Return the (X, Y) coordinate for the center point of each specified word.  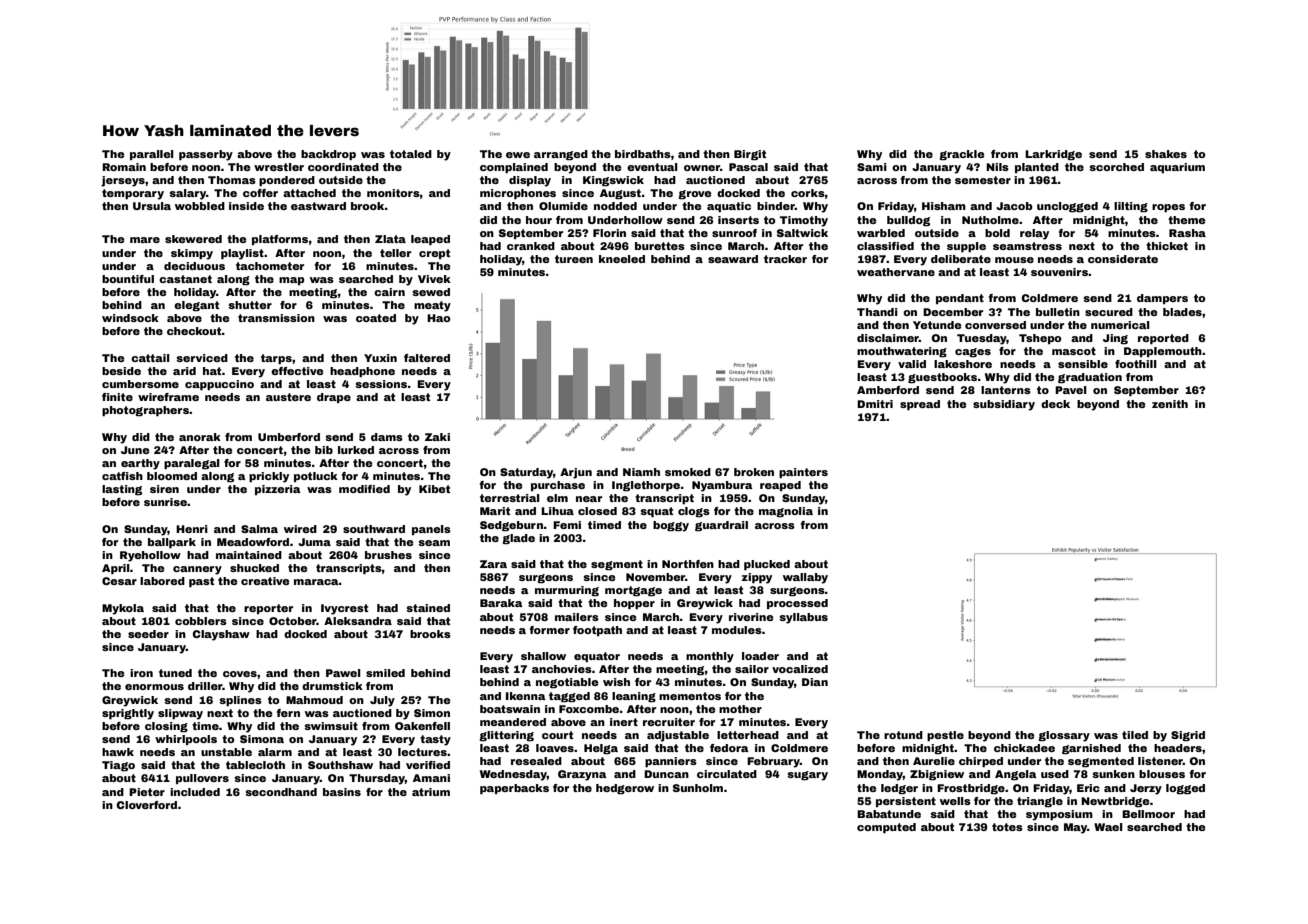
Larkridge (1053, 155)
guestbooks (942, 378)
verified (428, 765)
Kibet (434, 489)
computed (886, 828)
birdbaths (643, 154)
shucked (254, 568)
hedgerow (625, 789)
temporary (133, 194)
